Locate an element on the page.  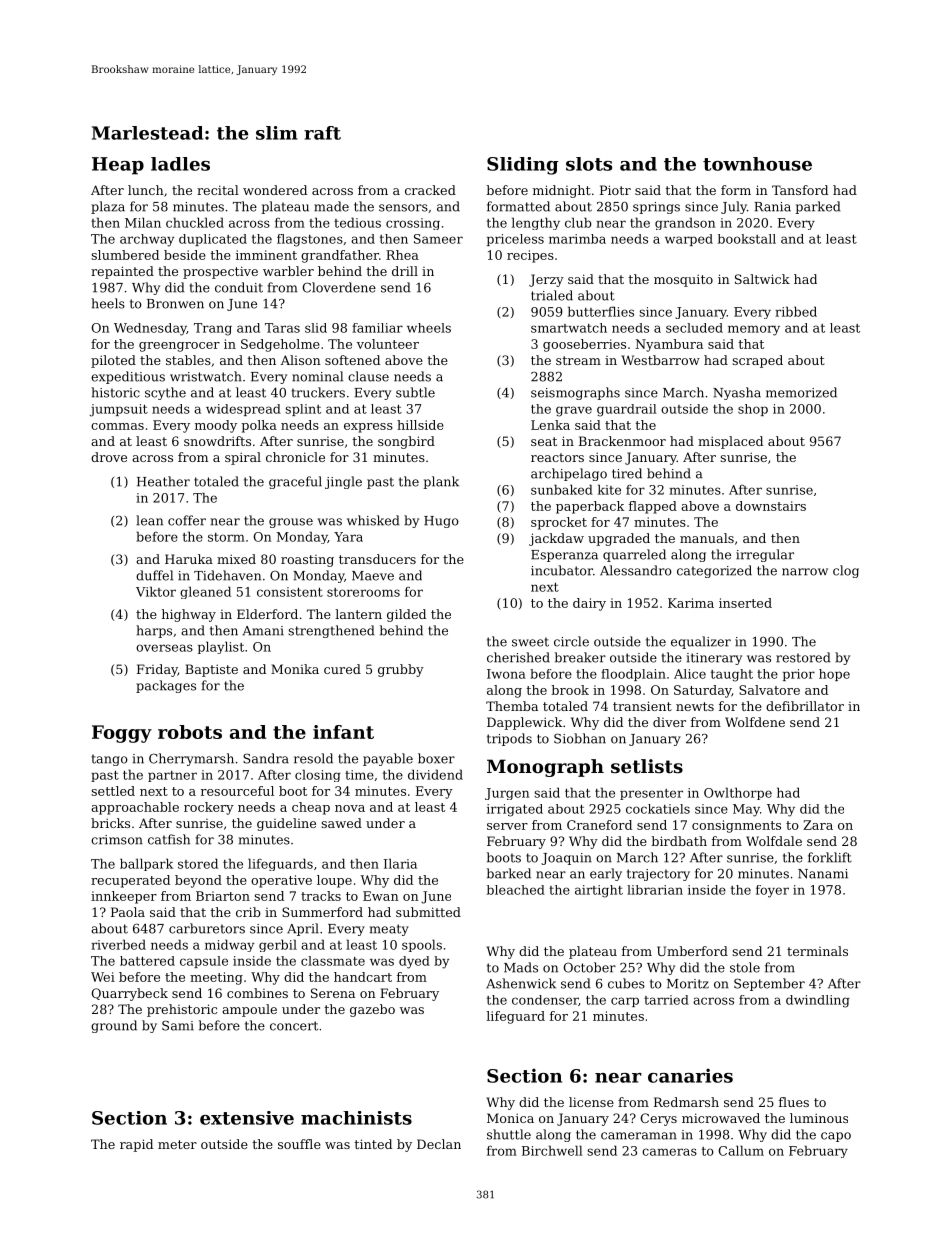
irrigated is located at coordinates (515, 810).
